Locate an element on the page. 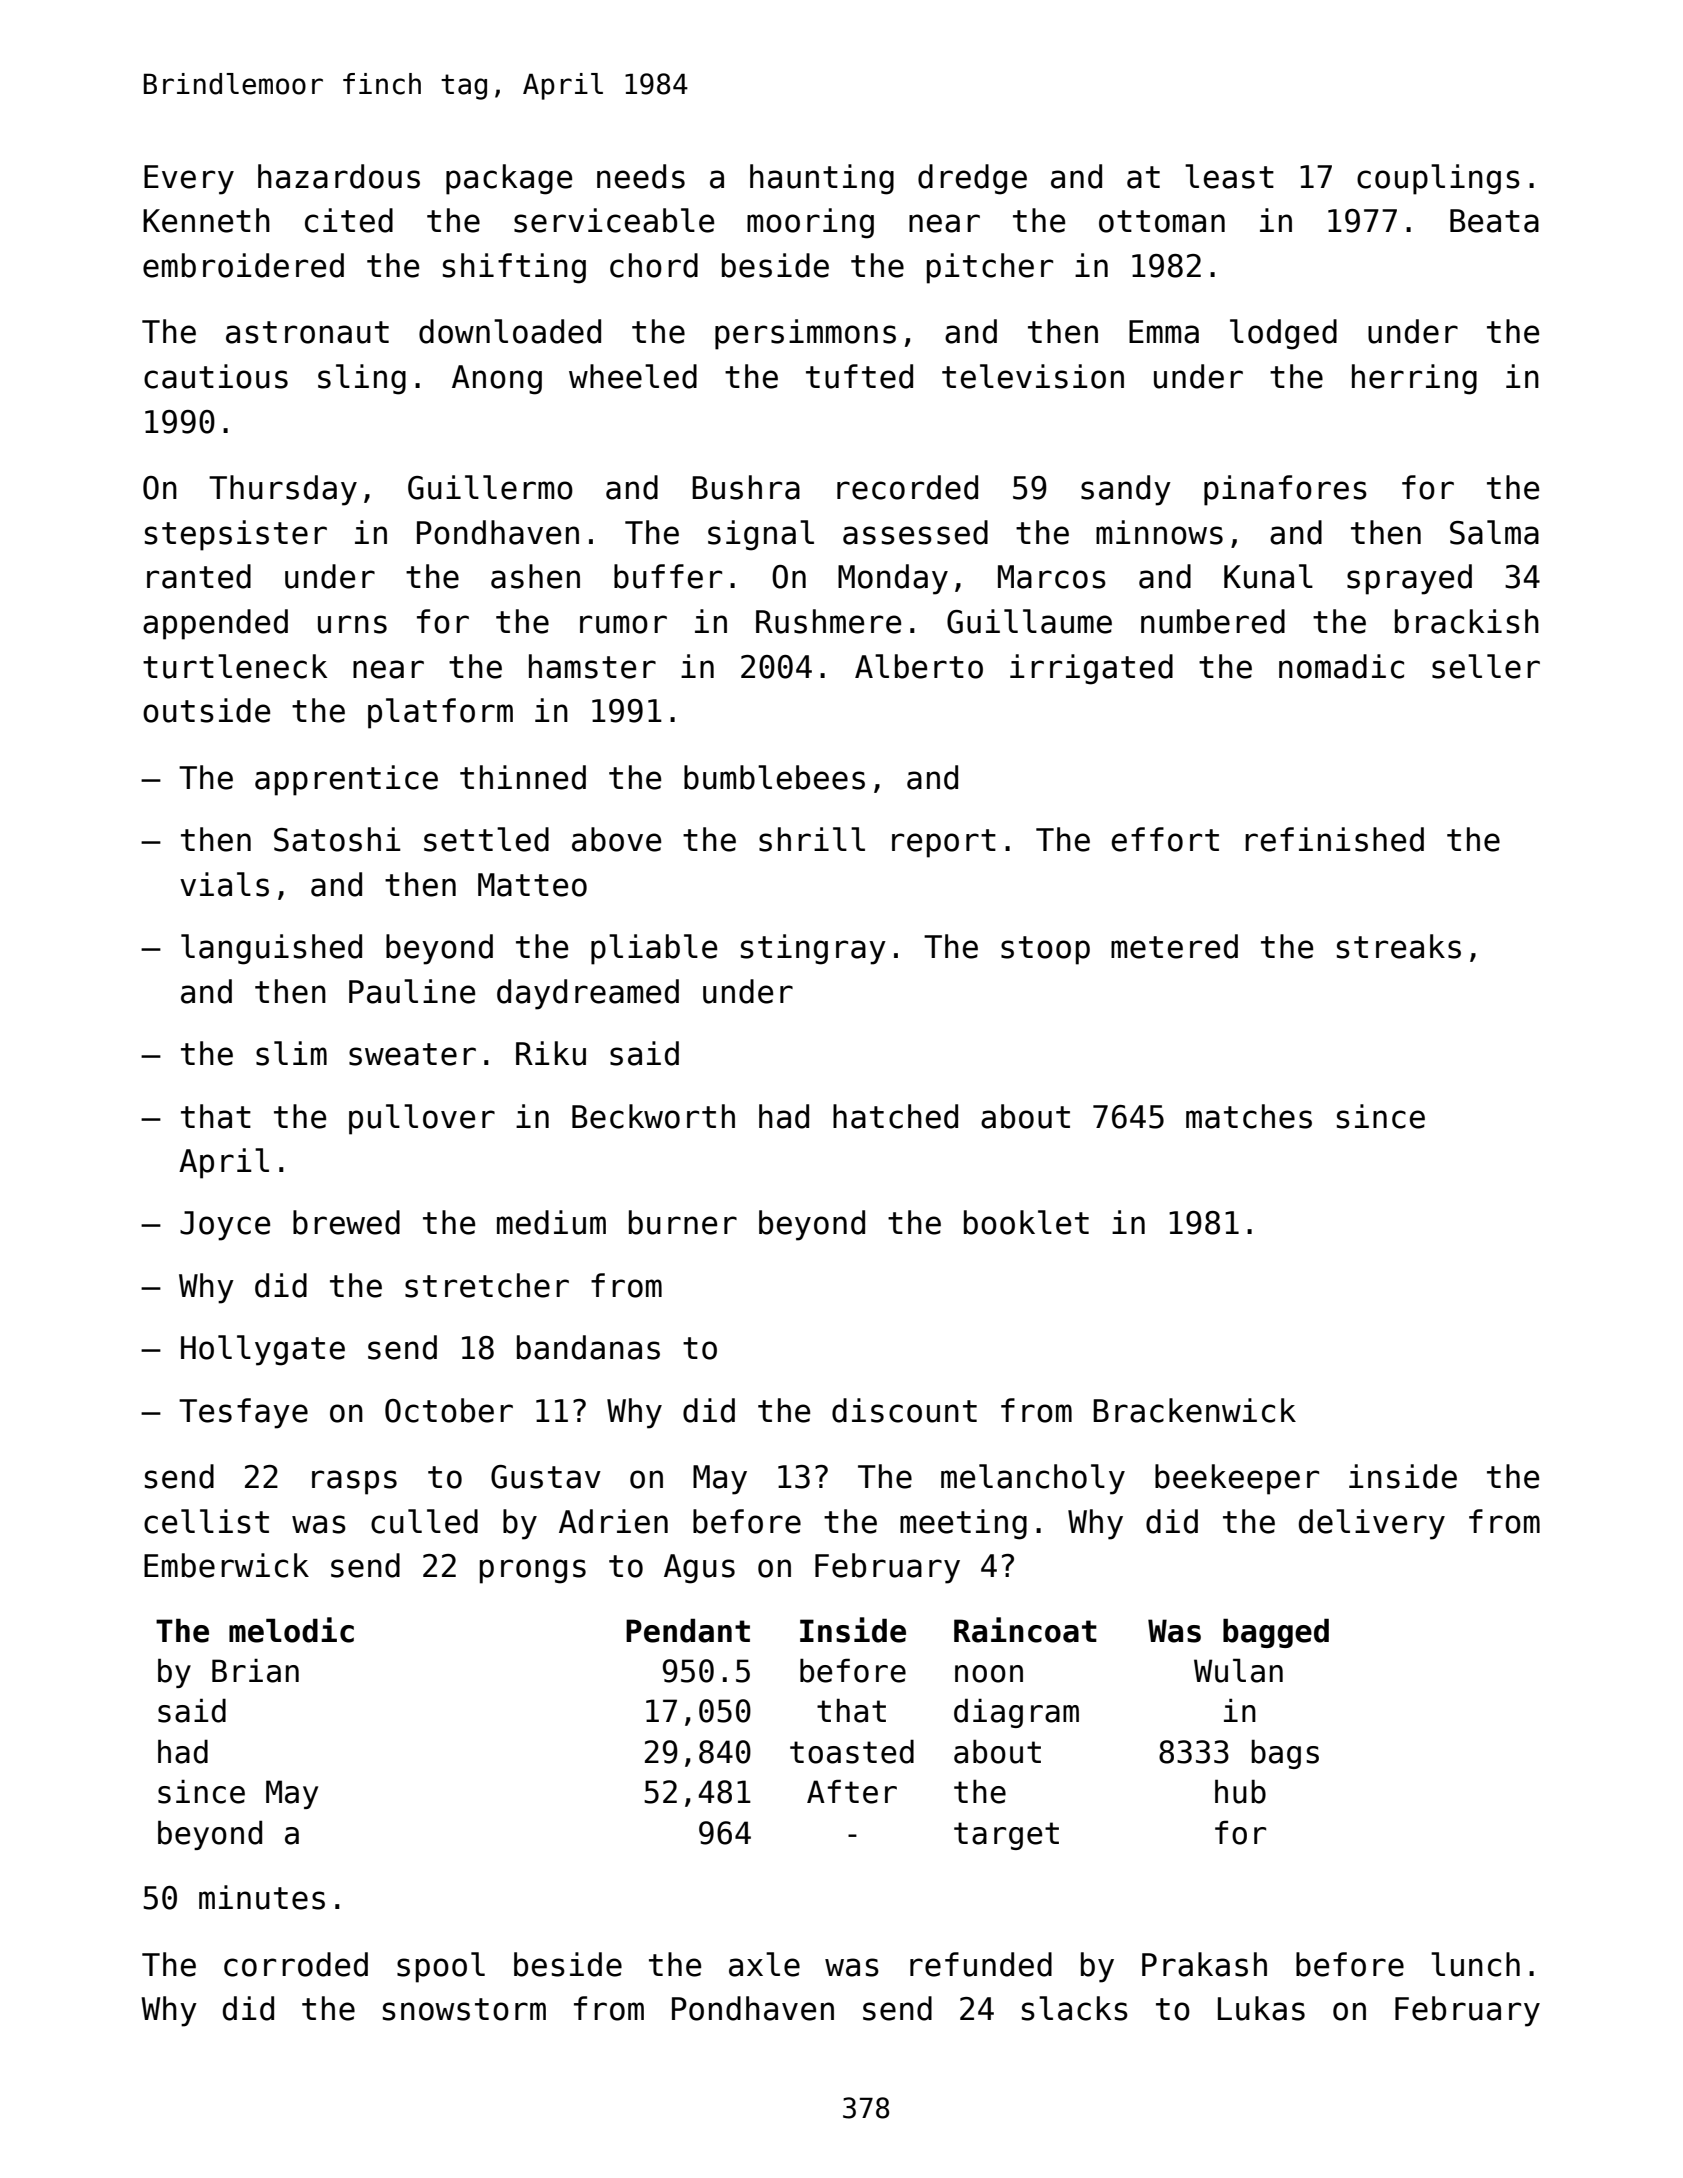 This page has height=2178, width=1683. turtleneck is located at coordinates (235, 666).
